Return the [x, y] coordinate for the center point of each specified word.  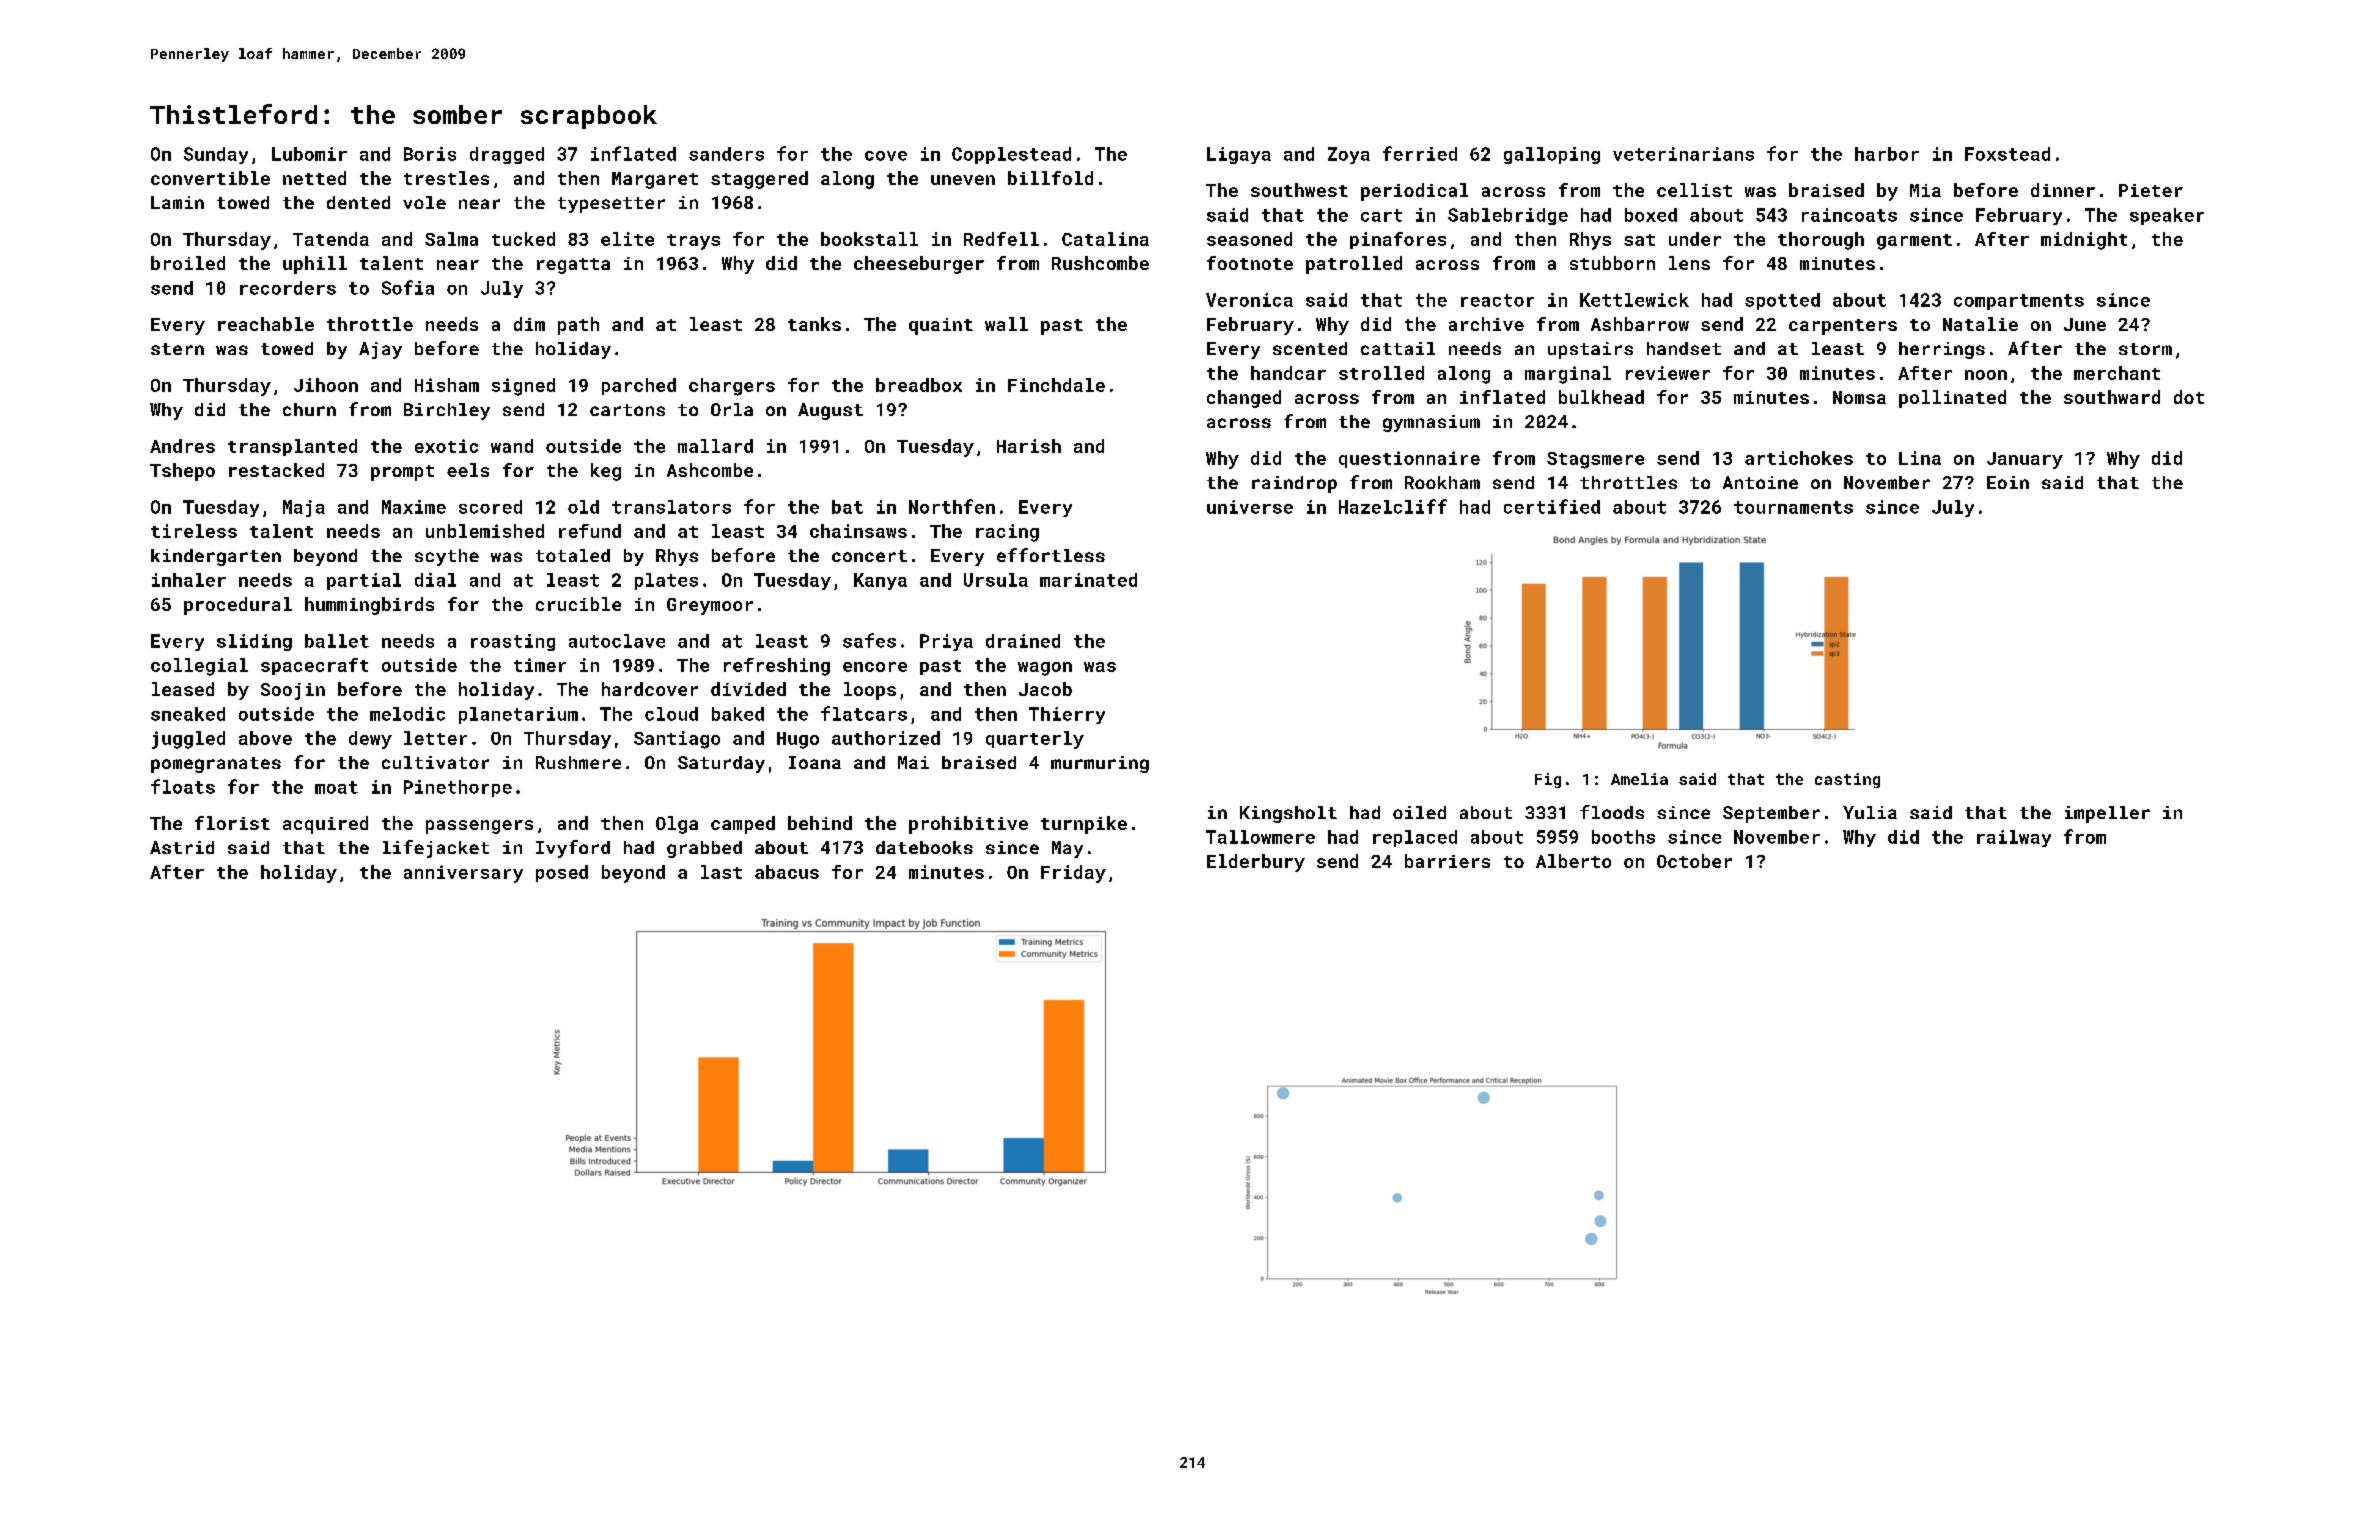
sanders [726, 154]
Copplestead [1011, 155]
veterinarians [1683, 154]
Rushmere [578, 762]
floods [1612, 812]
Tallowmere [1260, 837]
